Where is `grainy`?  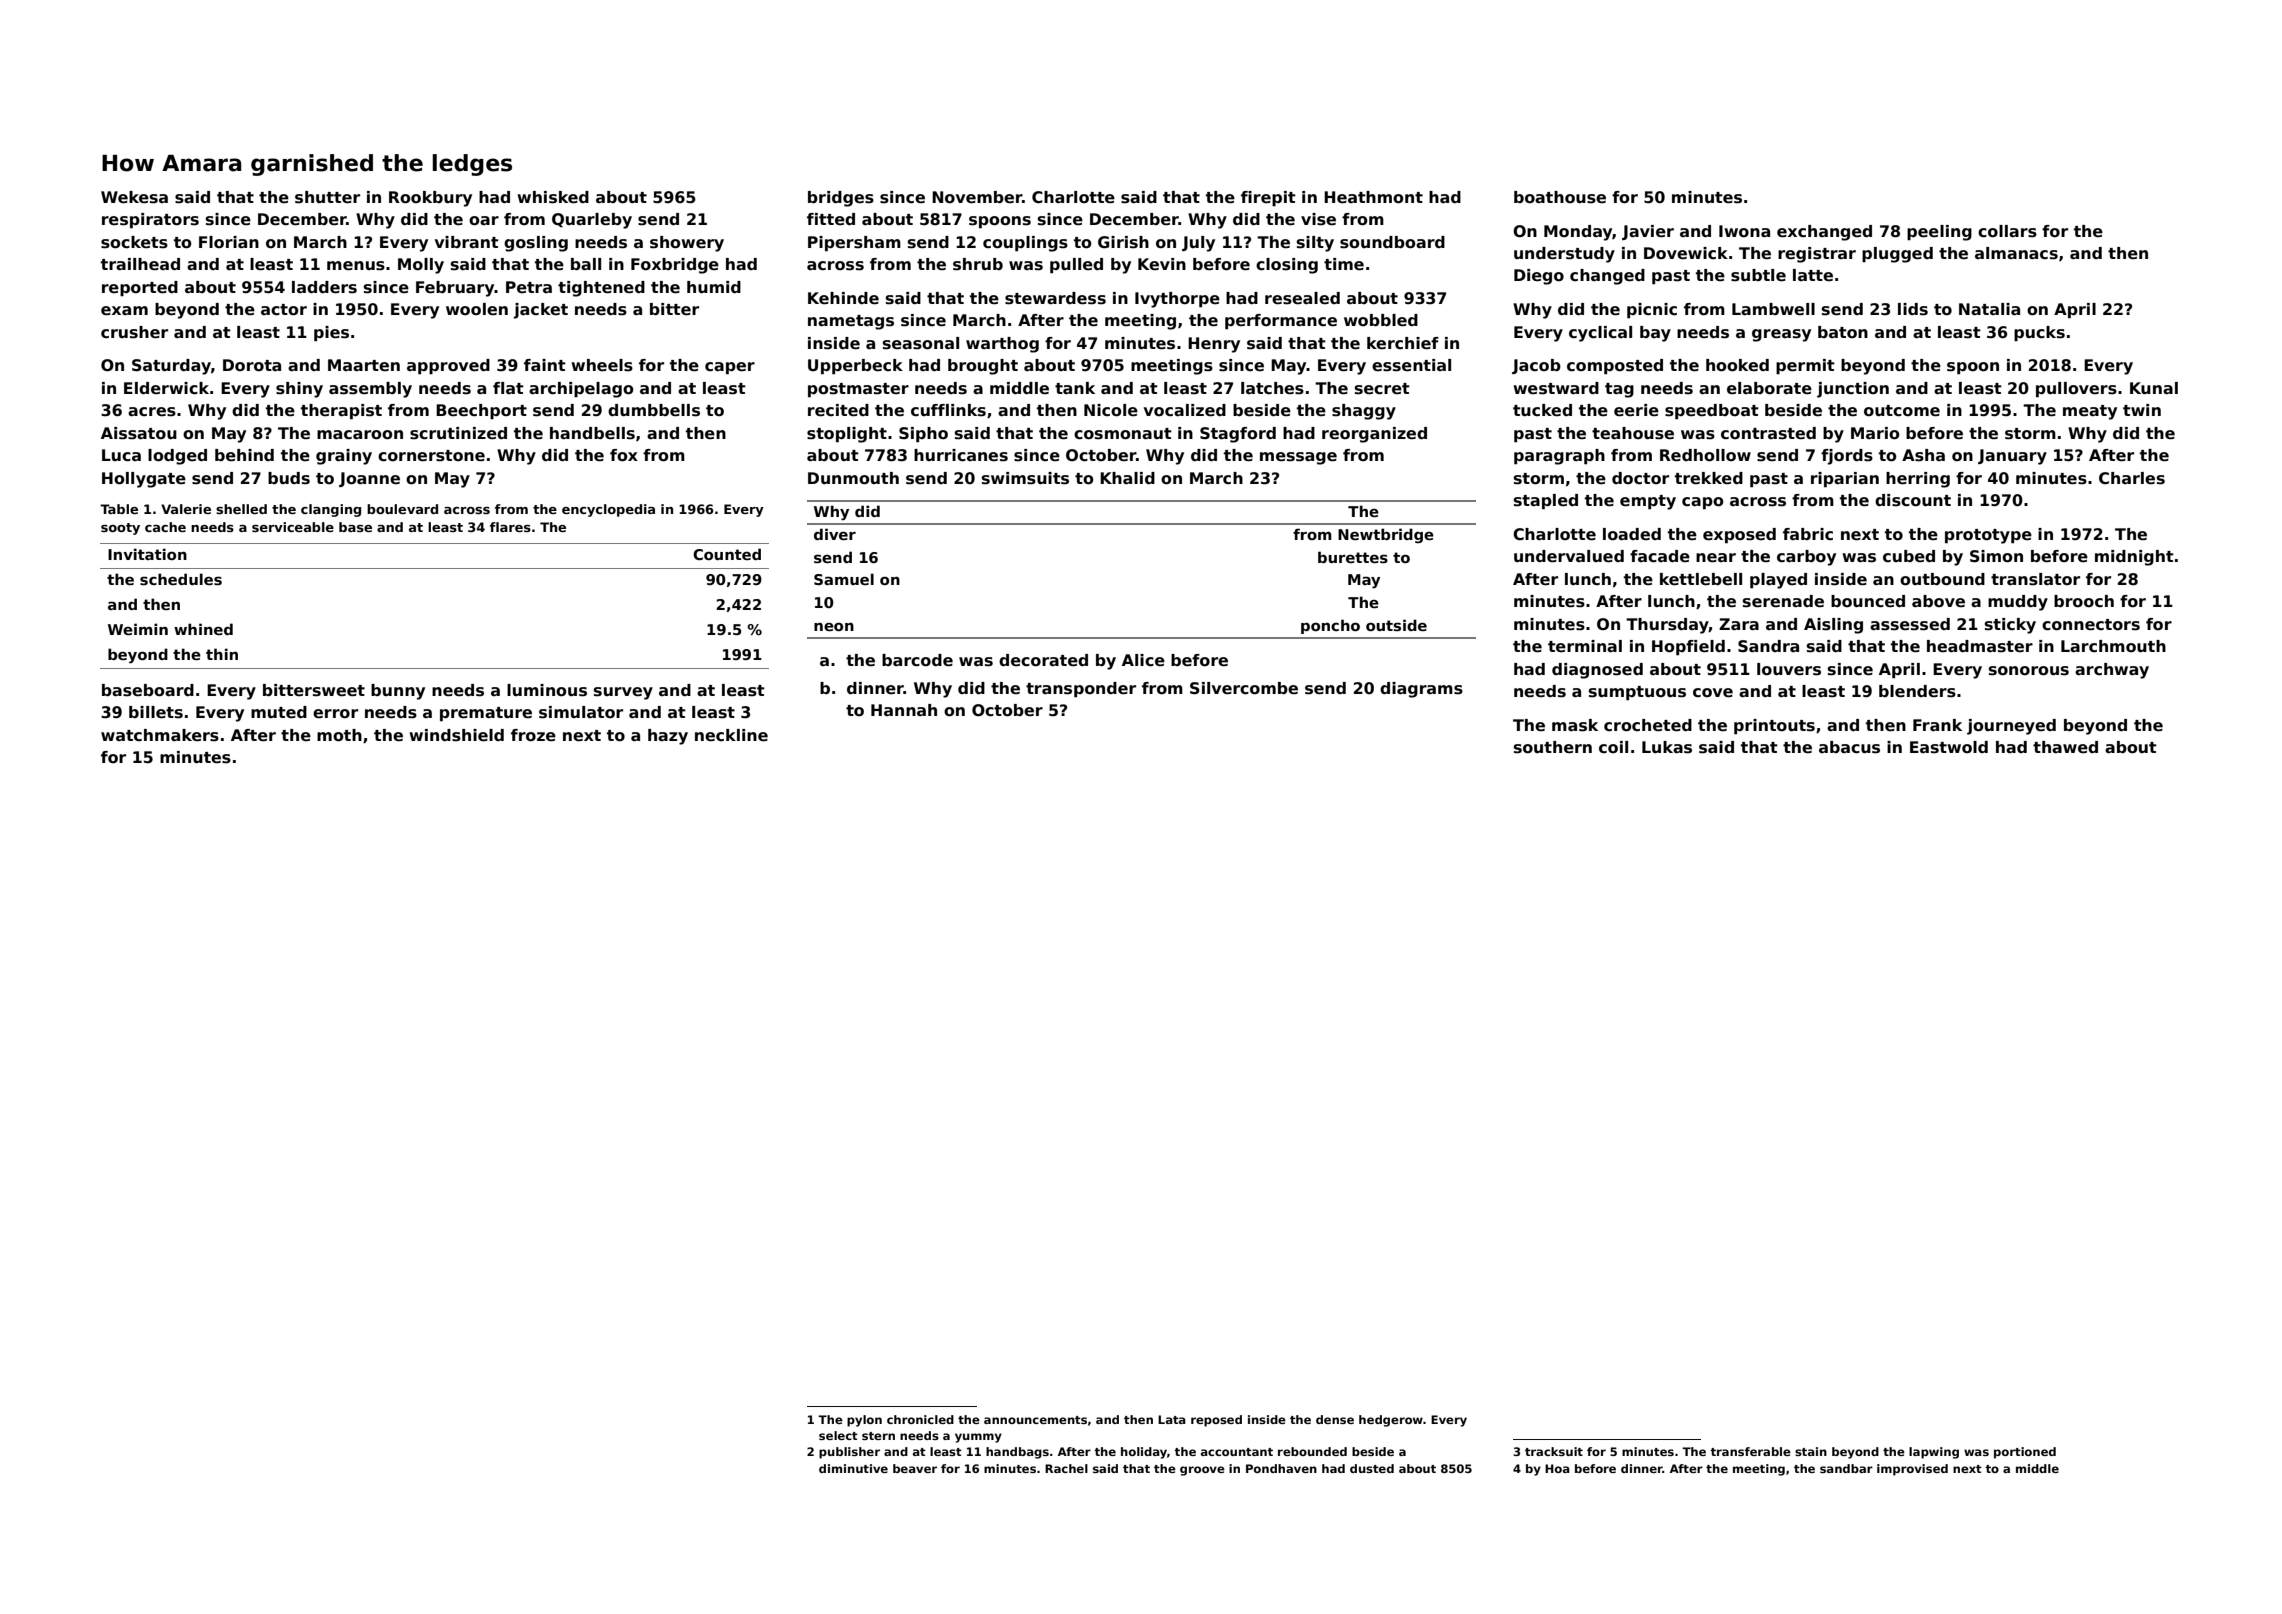 grainy is located at coordinates (344, 457).
